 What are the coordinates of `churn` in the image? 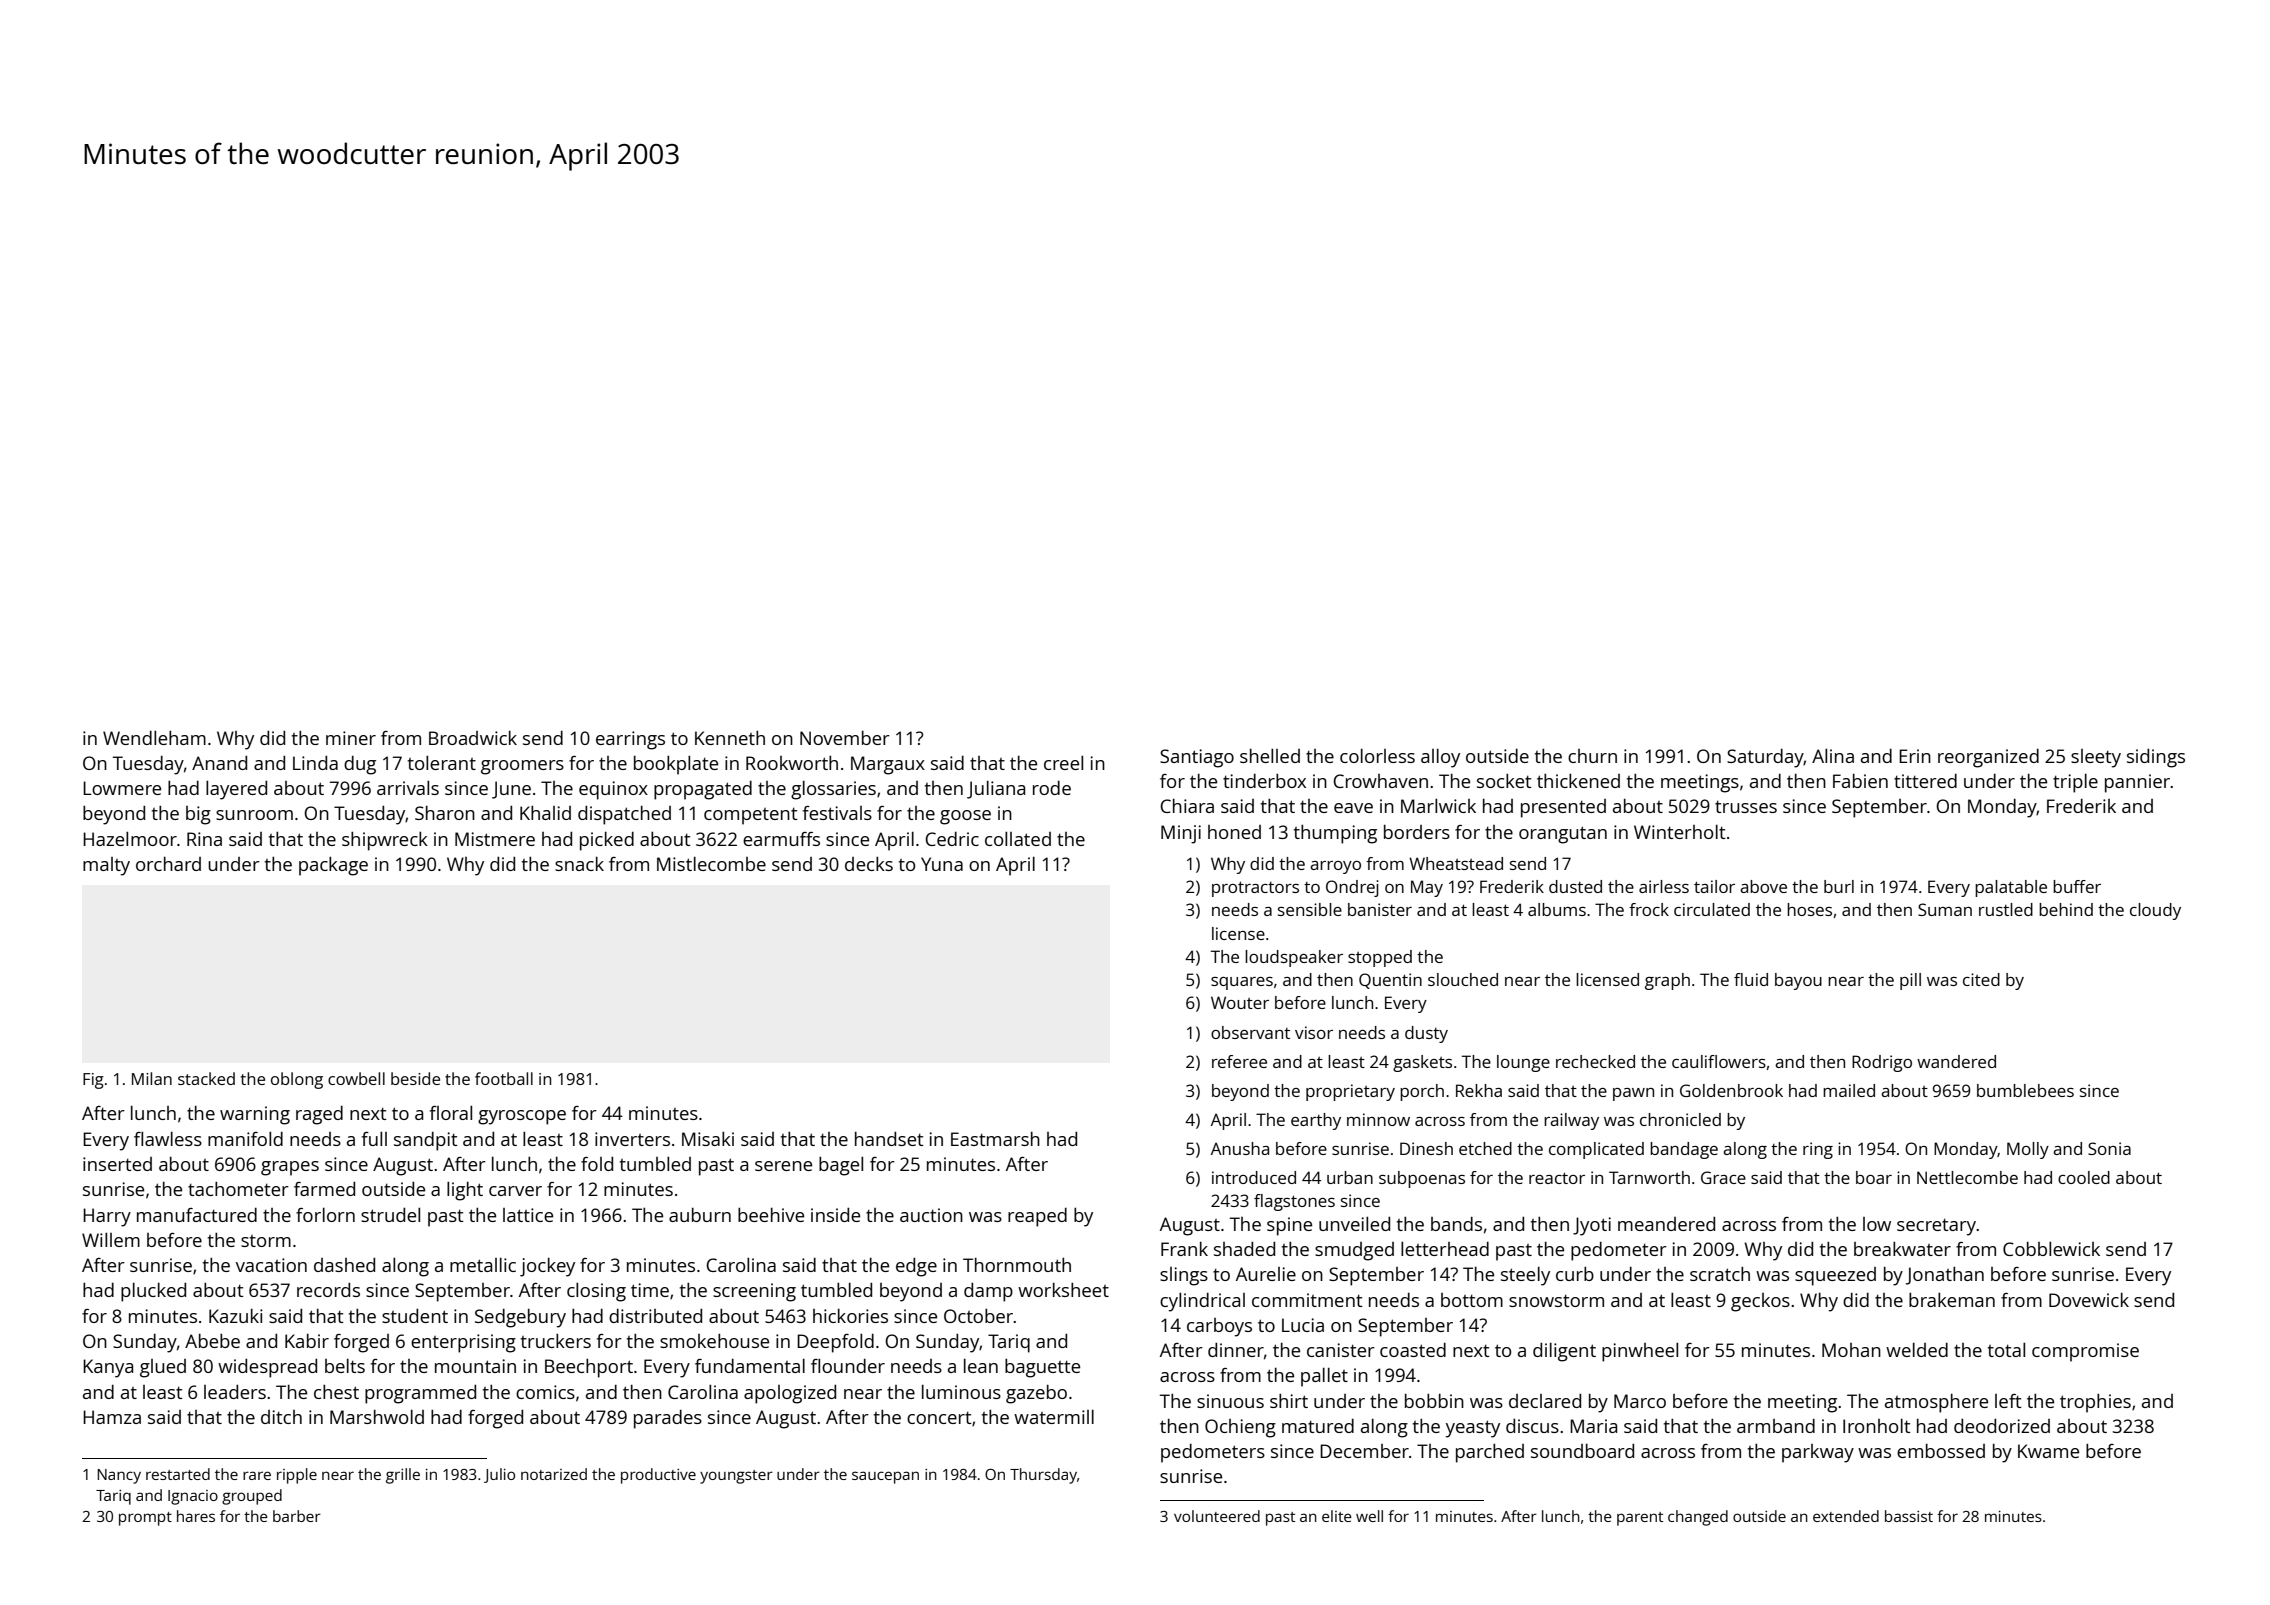 It's located at (1592, 756).
